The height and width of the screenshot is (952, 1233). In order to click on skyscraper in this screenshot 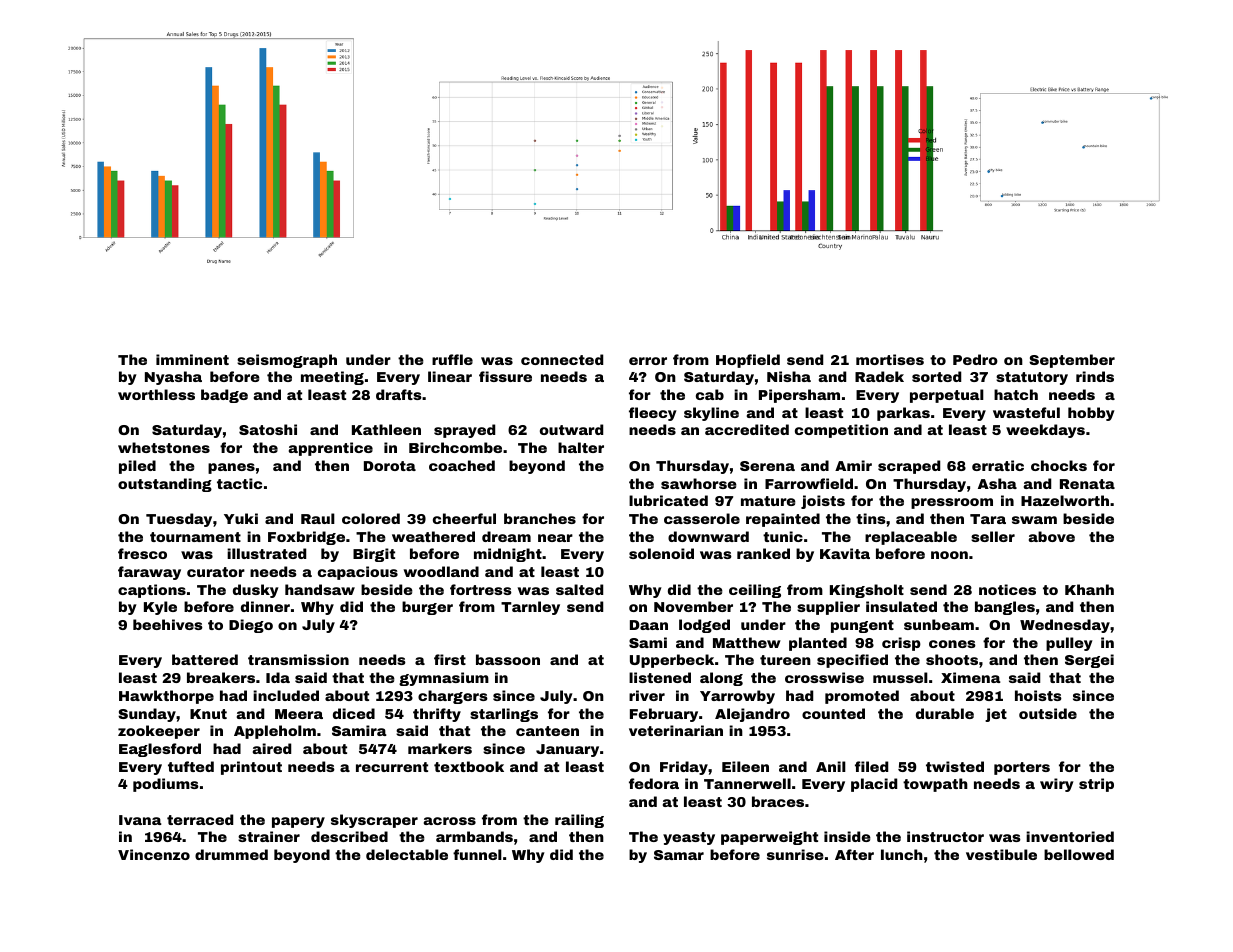, I will do `click(374, 821)`.
